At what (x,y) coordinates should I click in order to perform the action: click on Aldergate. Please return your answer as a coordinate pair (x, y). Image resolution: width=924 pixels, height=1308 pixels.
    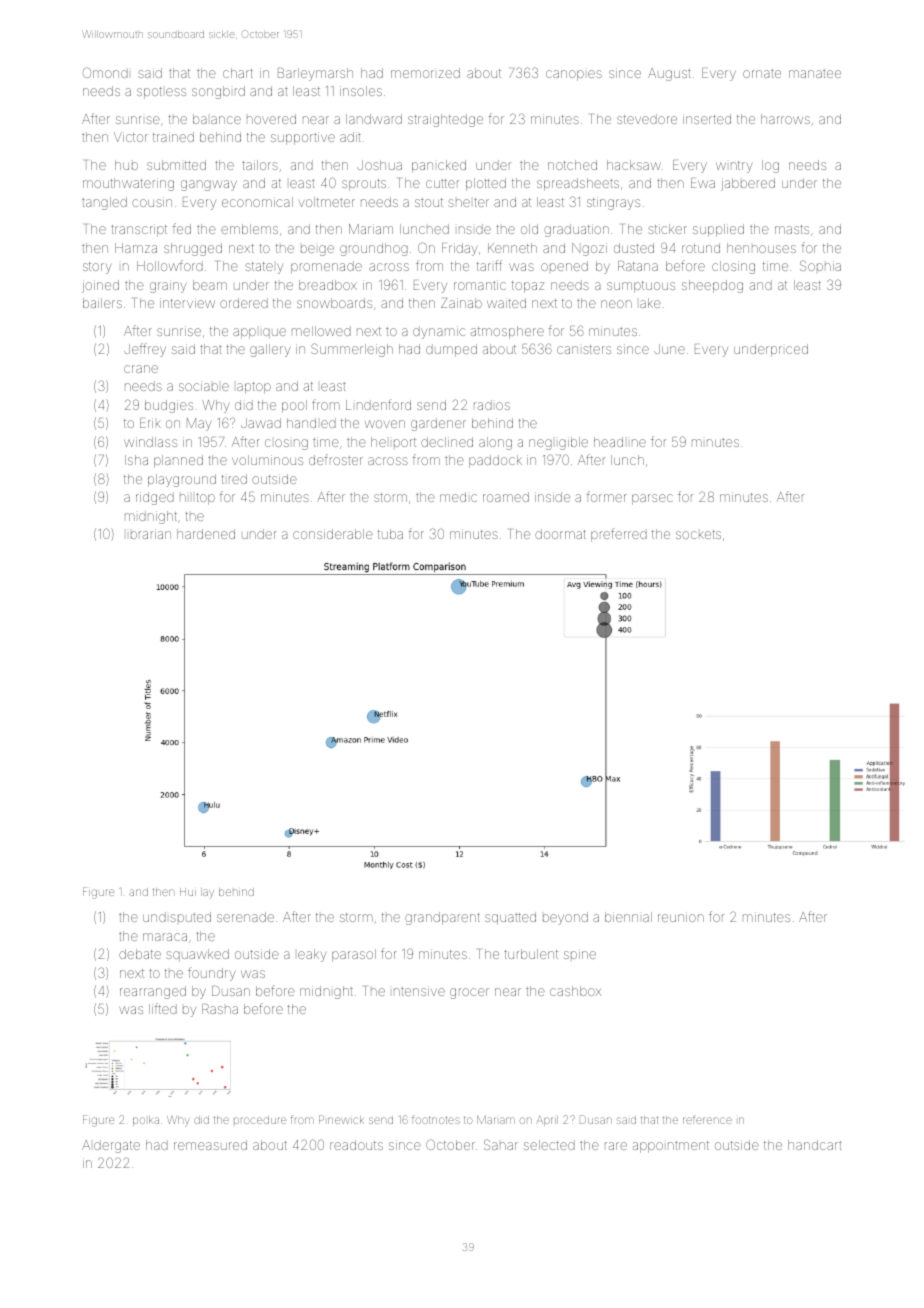
    Looking at the image, I should click on (111, 1146).
